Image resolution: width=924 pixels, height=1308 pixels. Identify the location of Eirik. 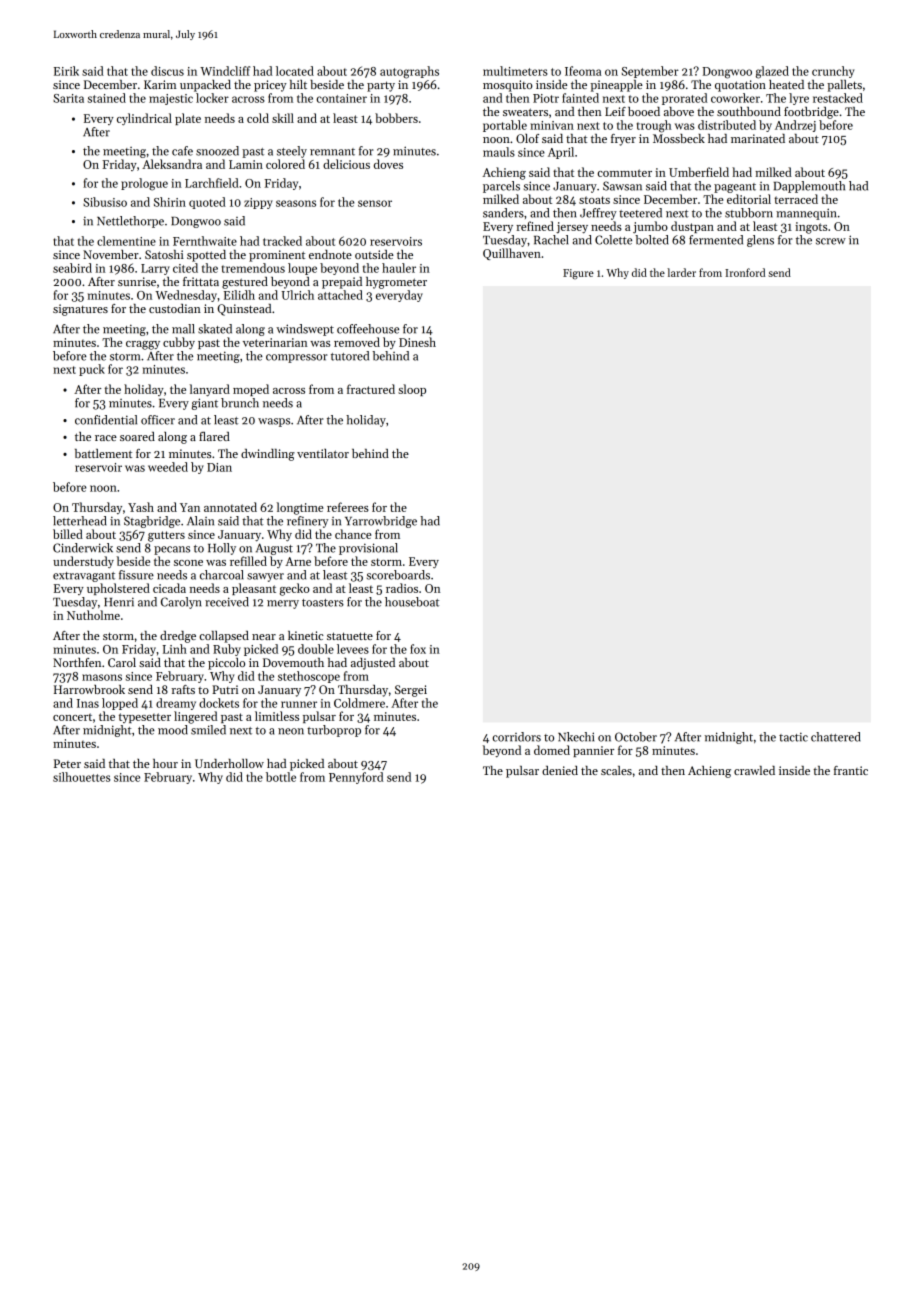
(66, 71).
